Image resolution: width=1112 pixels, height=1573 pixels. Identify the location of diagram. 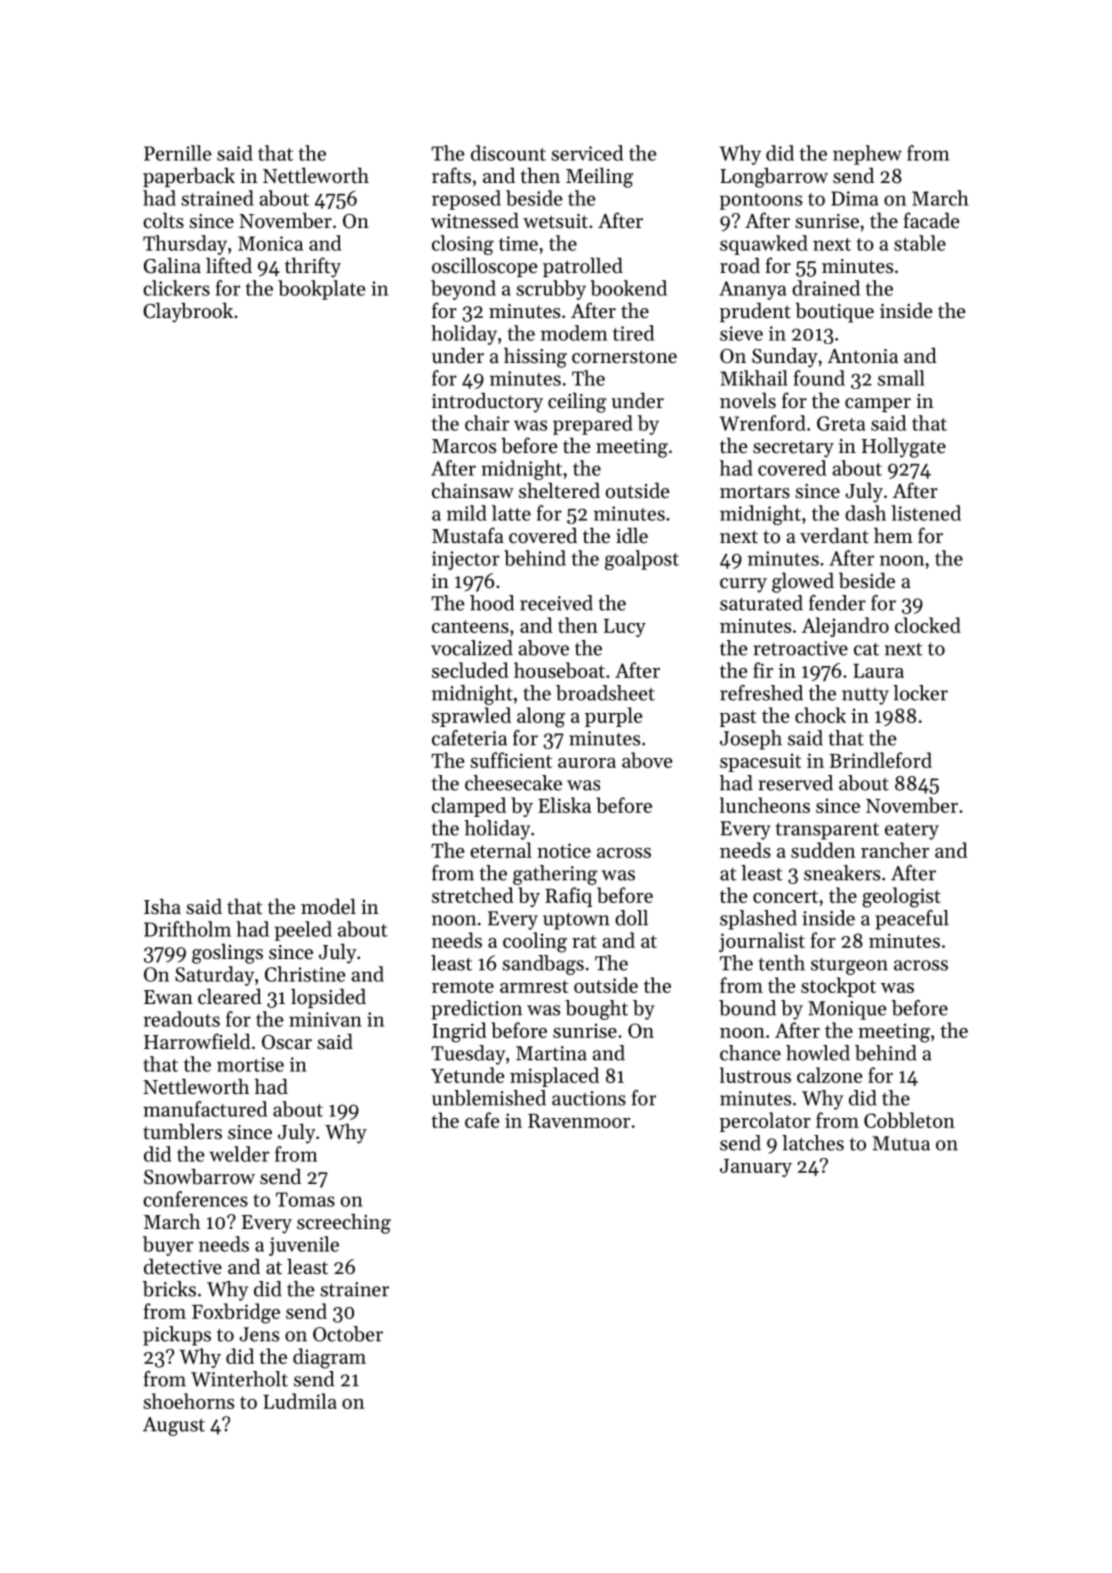
(329, 1358).
